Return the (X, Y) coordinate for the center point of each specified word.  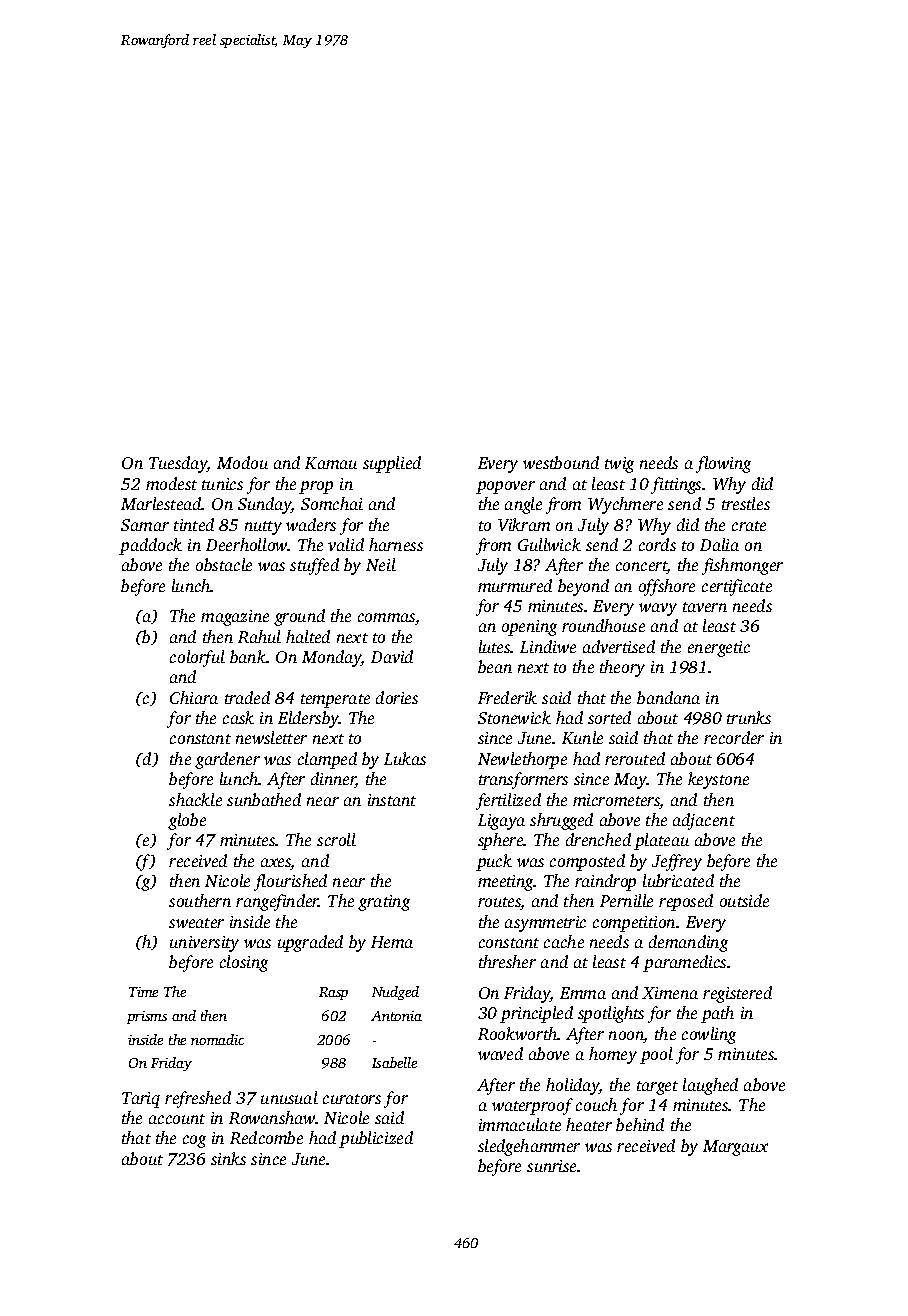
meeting (506, 883)
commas (386, 617)
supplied (392, 464)
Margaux (735, 1148)
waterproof (532, 1106)
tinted (194, 524)
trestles (746, 503)
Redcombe (266, 1137)
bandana (668, 697)
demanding (688, 943)
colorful (197, 658)
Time (143, 992)
